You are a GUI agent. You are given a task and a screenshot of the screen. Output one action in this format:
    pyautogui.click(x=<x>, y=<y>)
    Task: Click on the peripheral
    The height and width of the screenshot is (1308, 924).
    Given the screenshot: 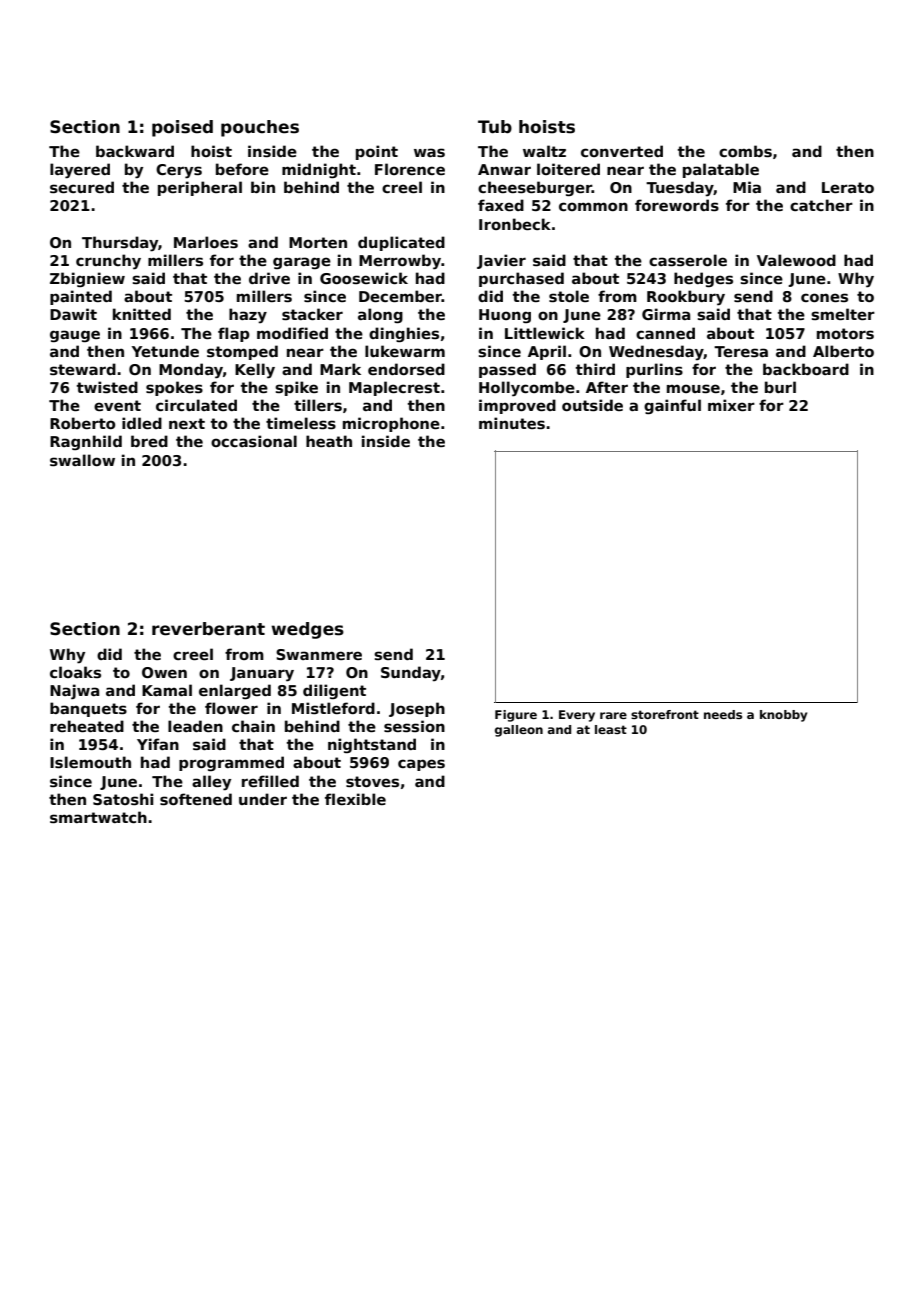 What is the action you would take?
    pyautogui.click(x=200, y=188)
